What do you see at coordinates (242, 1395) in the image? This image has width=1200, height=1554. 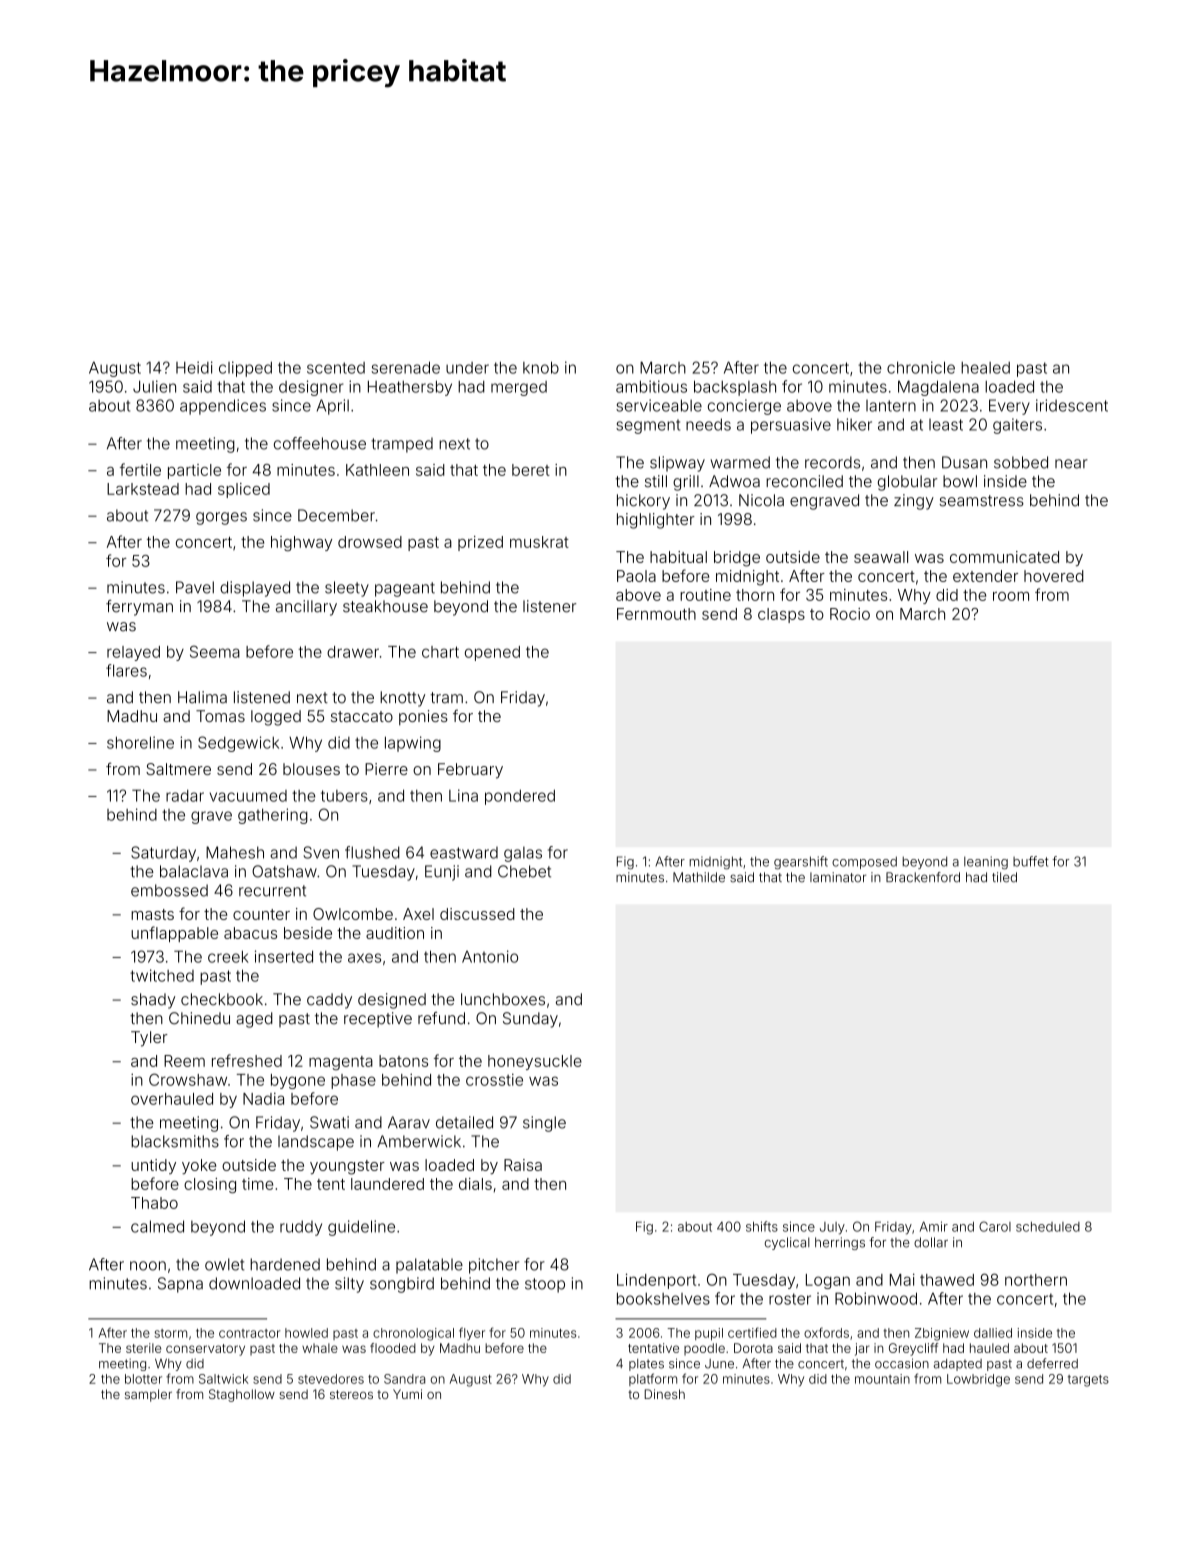 I see `Staghollow` at bounding box center [242, 1395].
